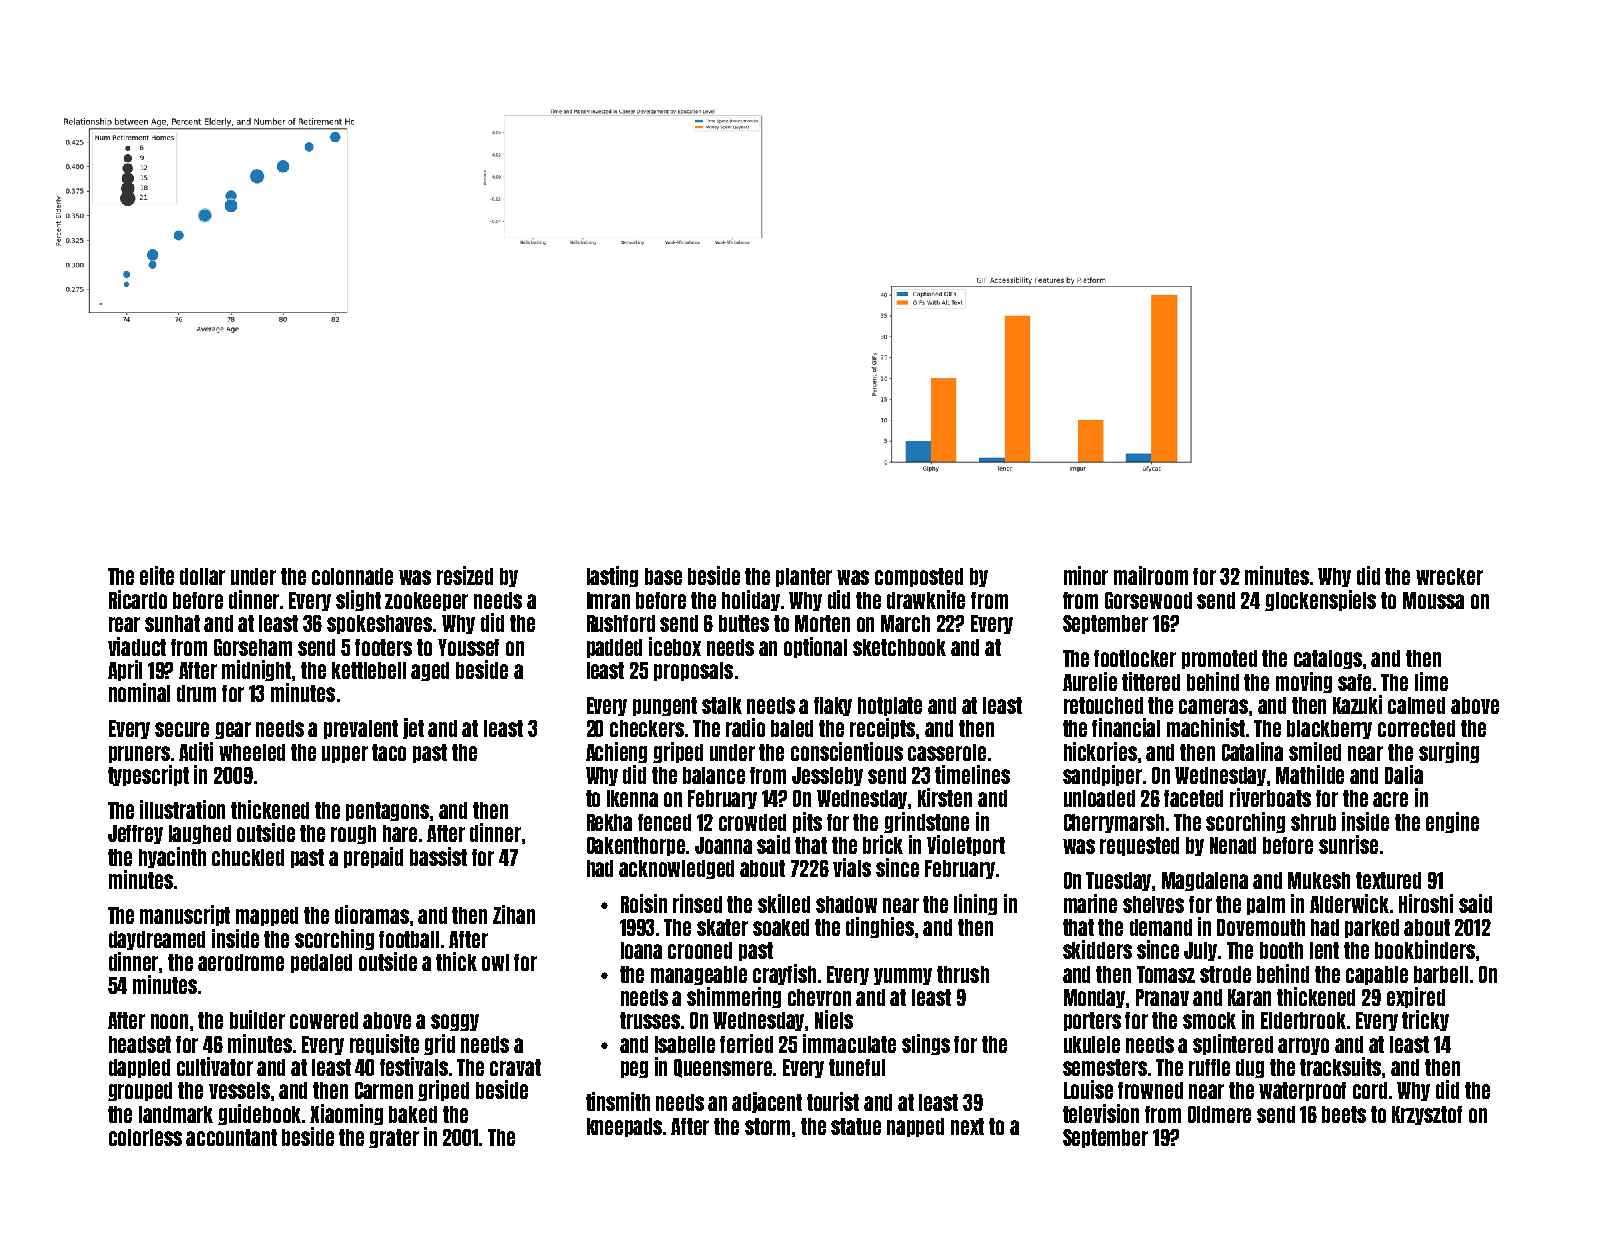  I want to click on grater, so click(394, 1138).
